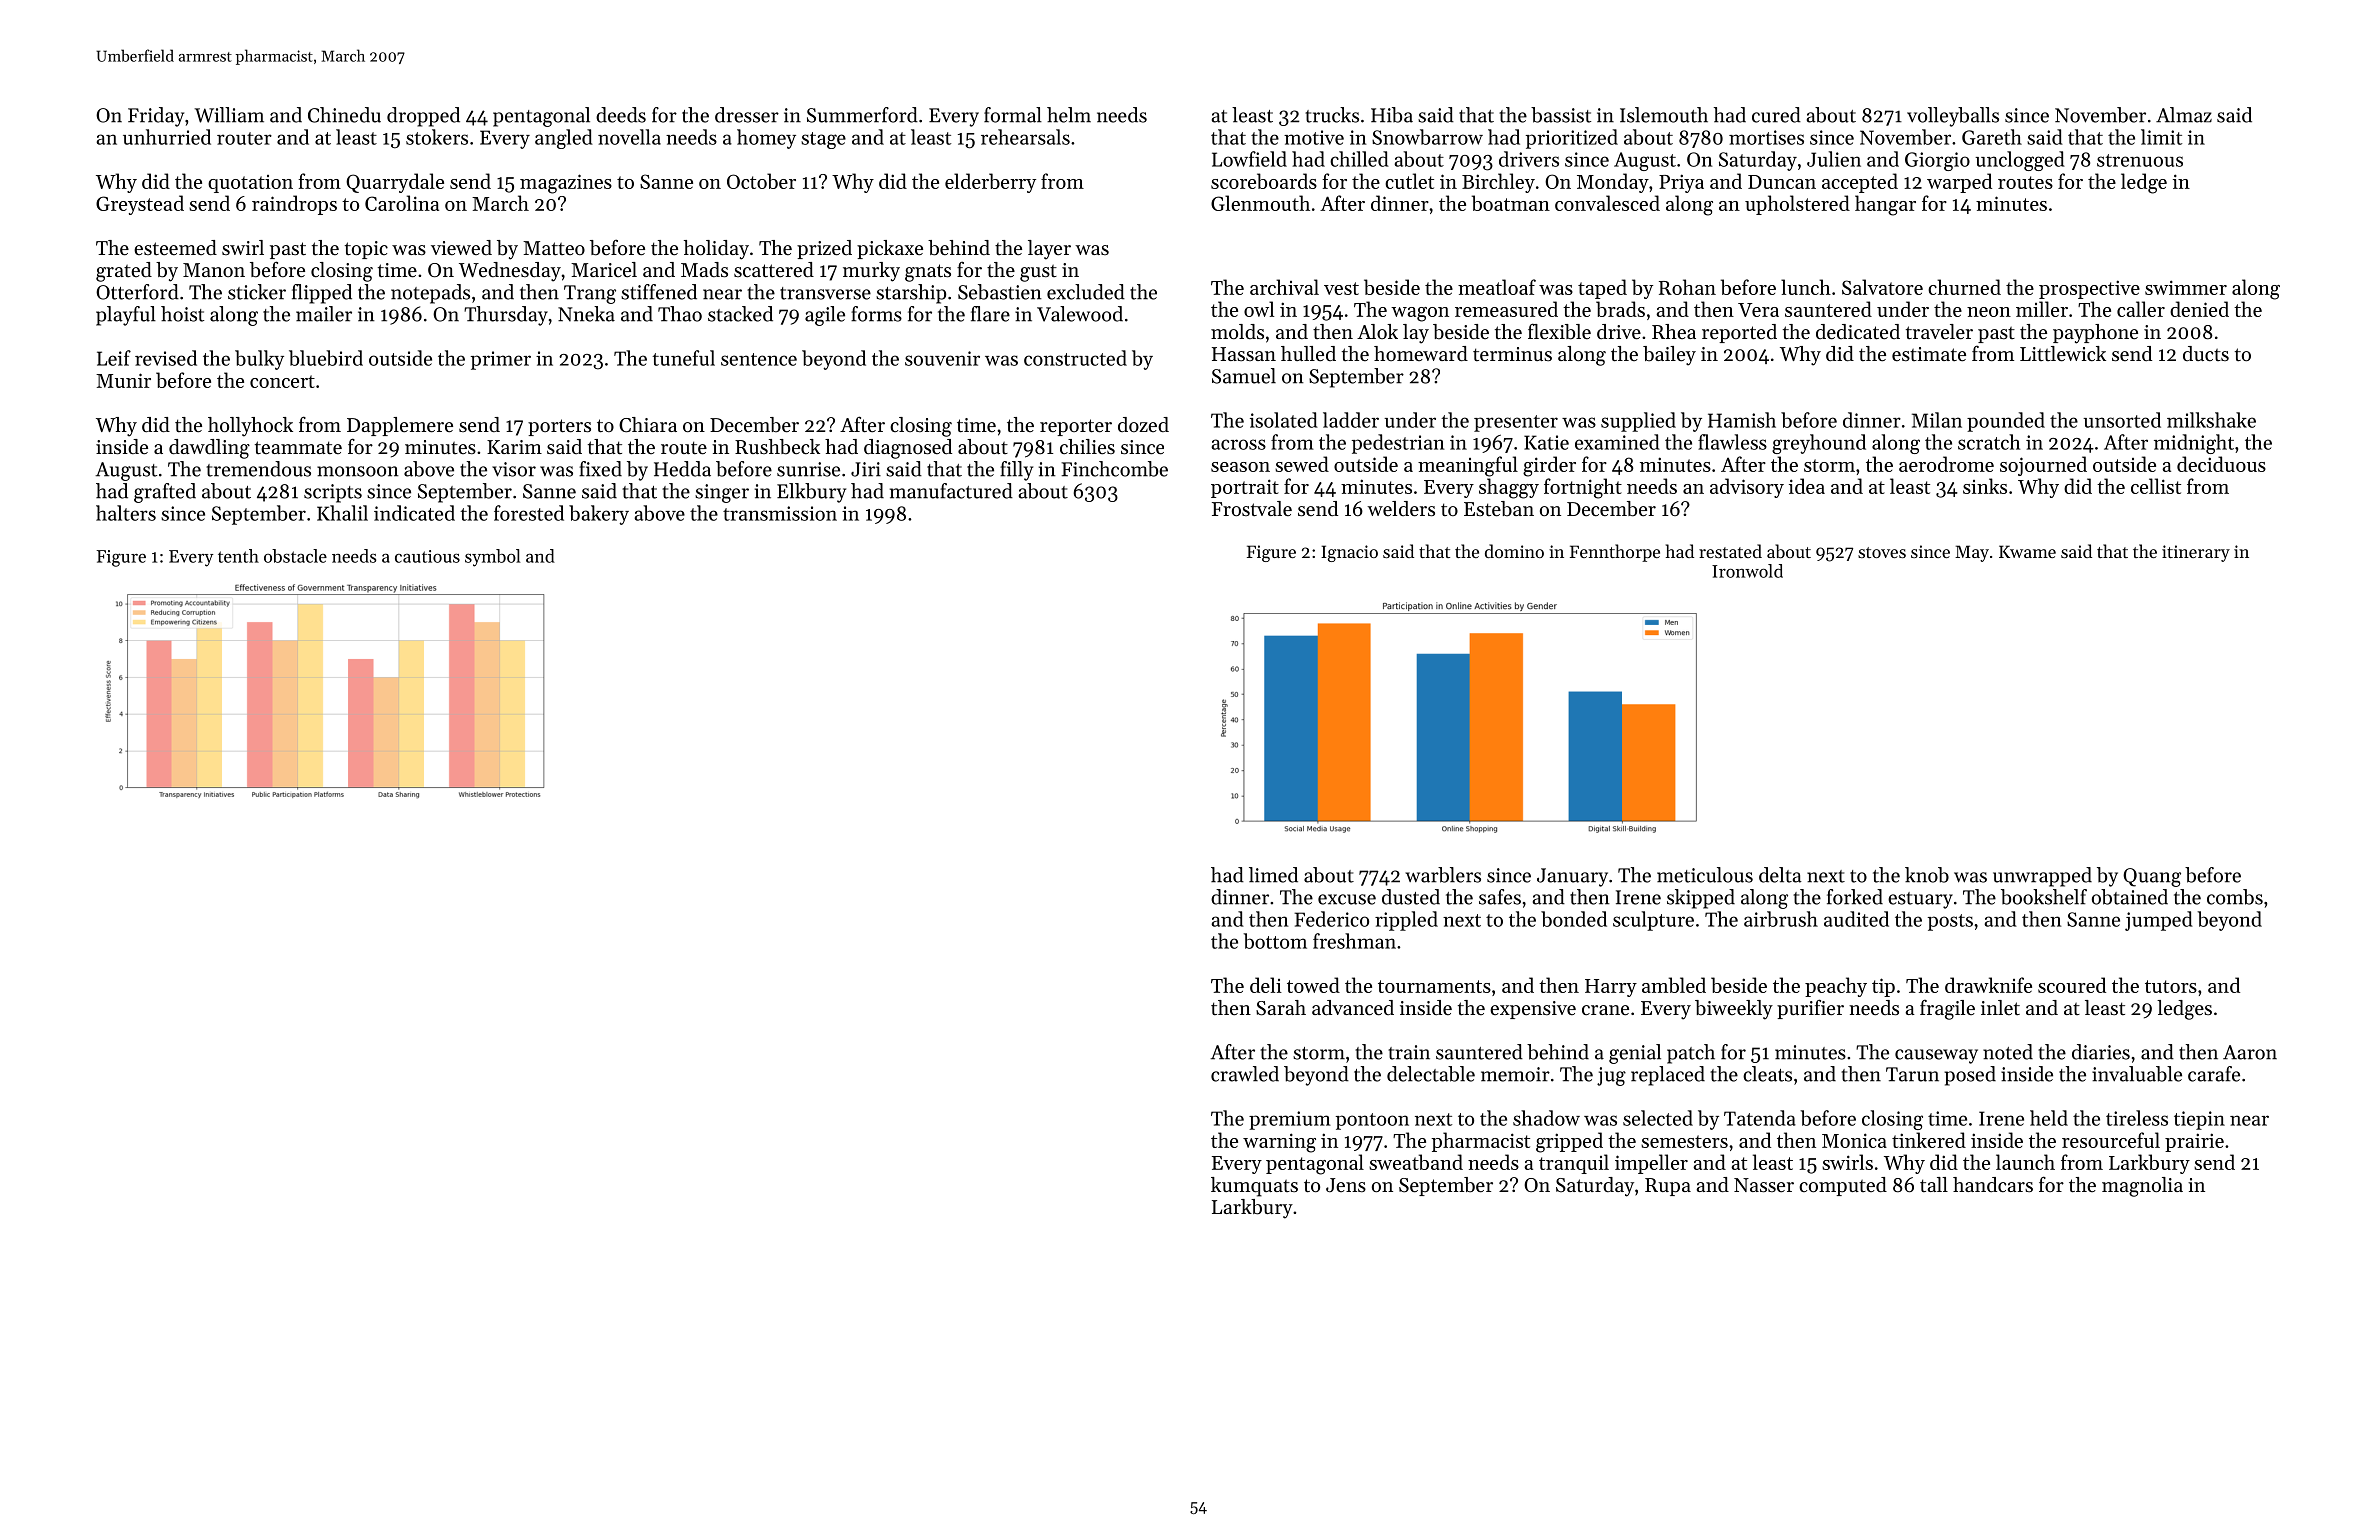 The height and width of the image is (1540, 2380). Describe the element at coordinates (1351, 420) in the image. I see `ladder` at that location.
